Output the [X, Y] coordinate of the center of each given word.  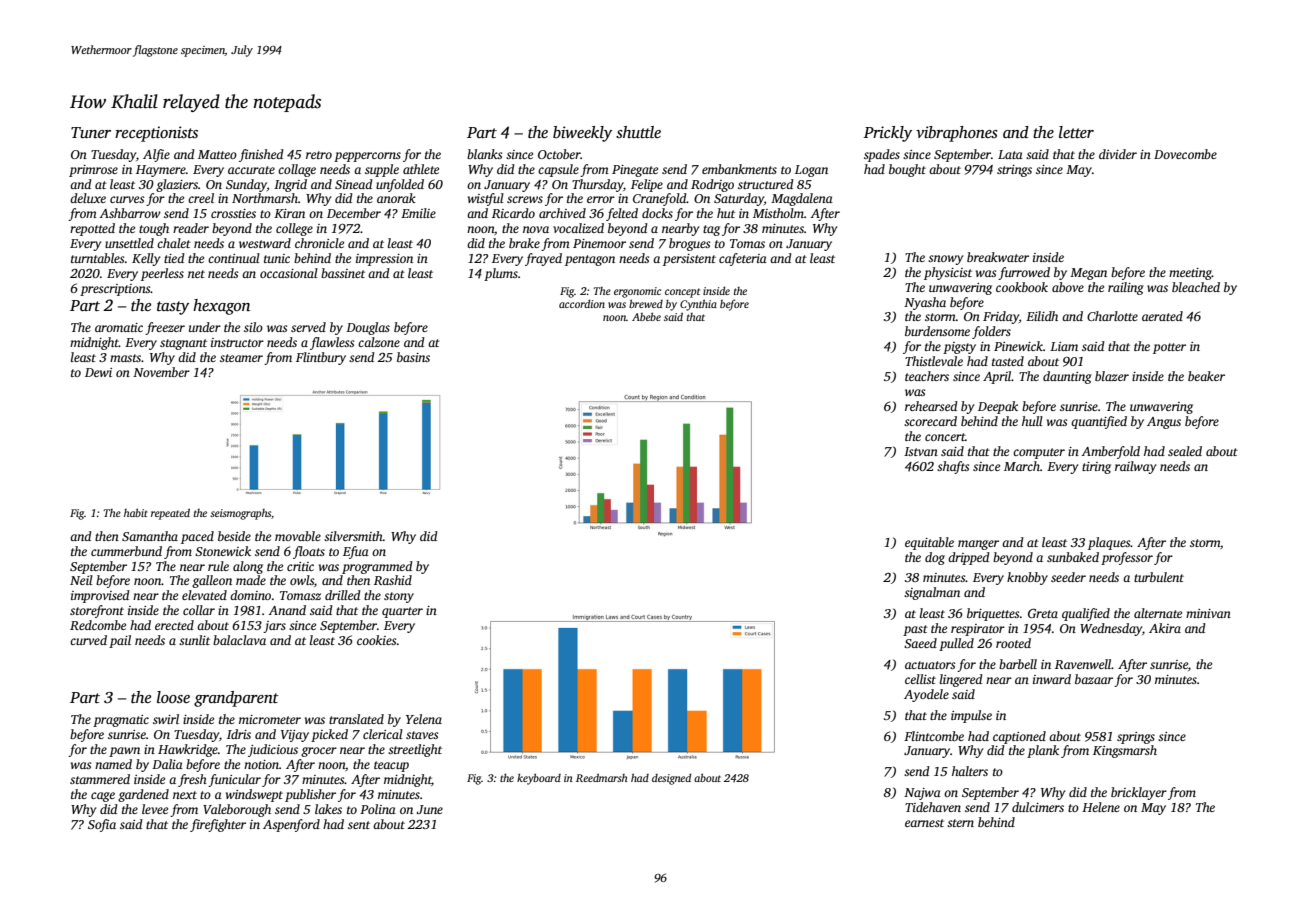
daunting [1067, 377]
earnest [924, 823]
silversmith [353, 536]
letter [1076, 132]
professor [1127, 558]
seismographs [240, 514]
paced [197, 537]
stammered [100, 779]
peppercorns [367, 157]
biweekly [582, 134]
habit [136, 512]
